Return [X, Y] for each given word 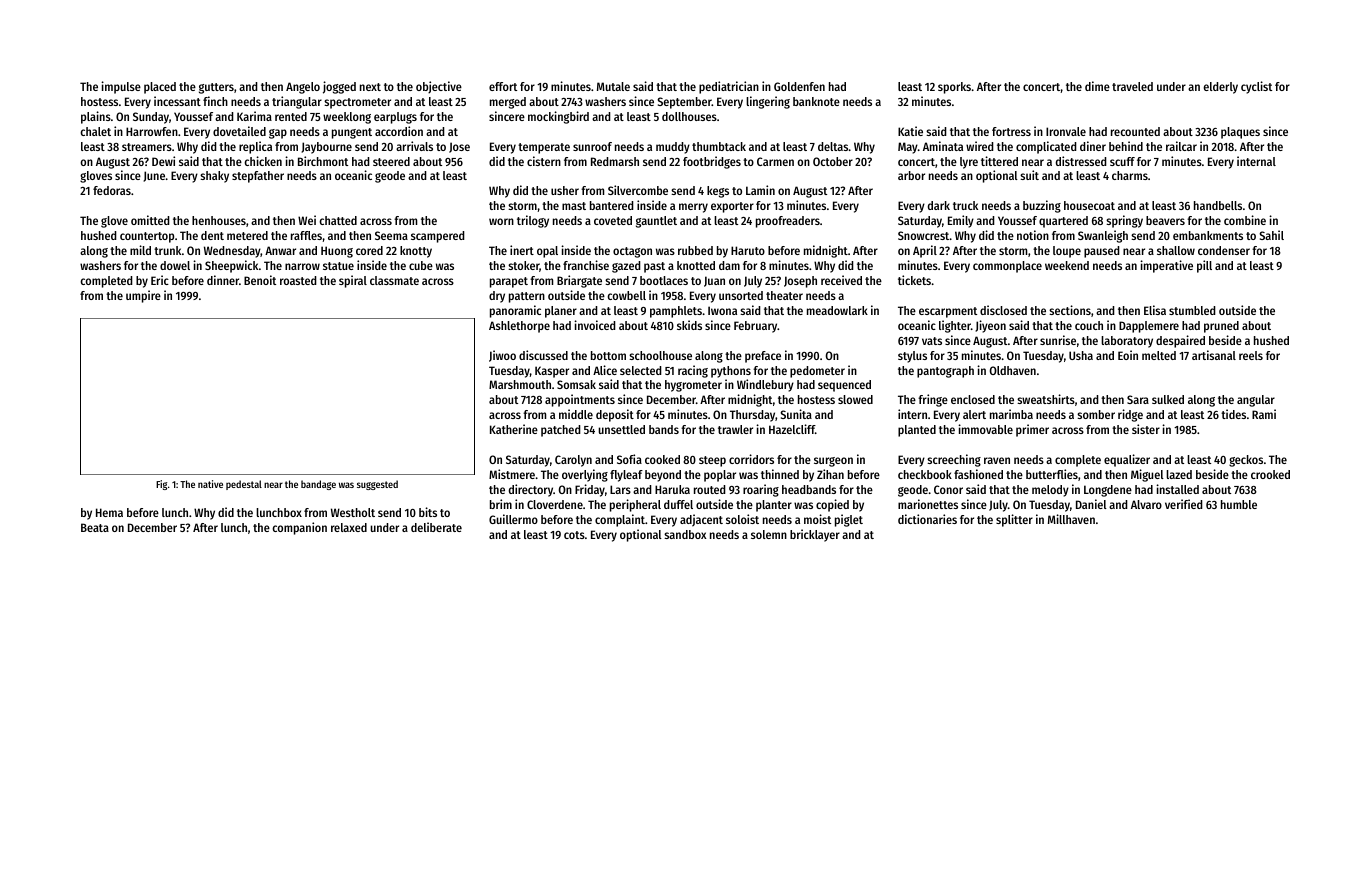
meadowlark [837, 310]
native [210, 484]
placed [160, 88]
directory [531, 490]
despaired [1180, 341]
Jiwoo [502, 356]
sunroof [592, 146]
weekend [1067, 265]
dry [497, 297]
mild [140, 250]
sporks [954, 88]
